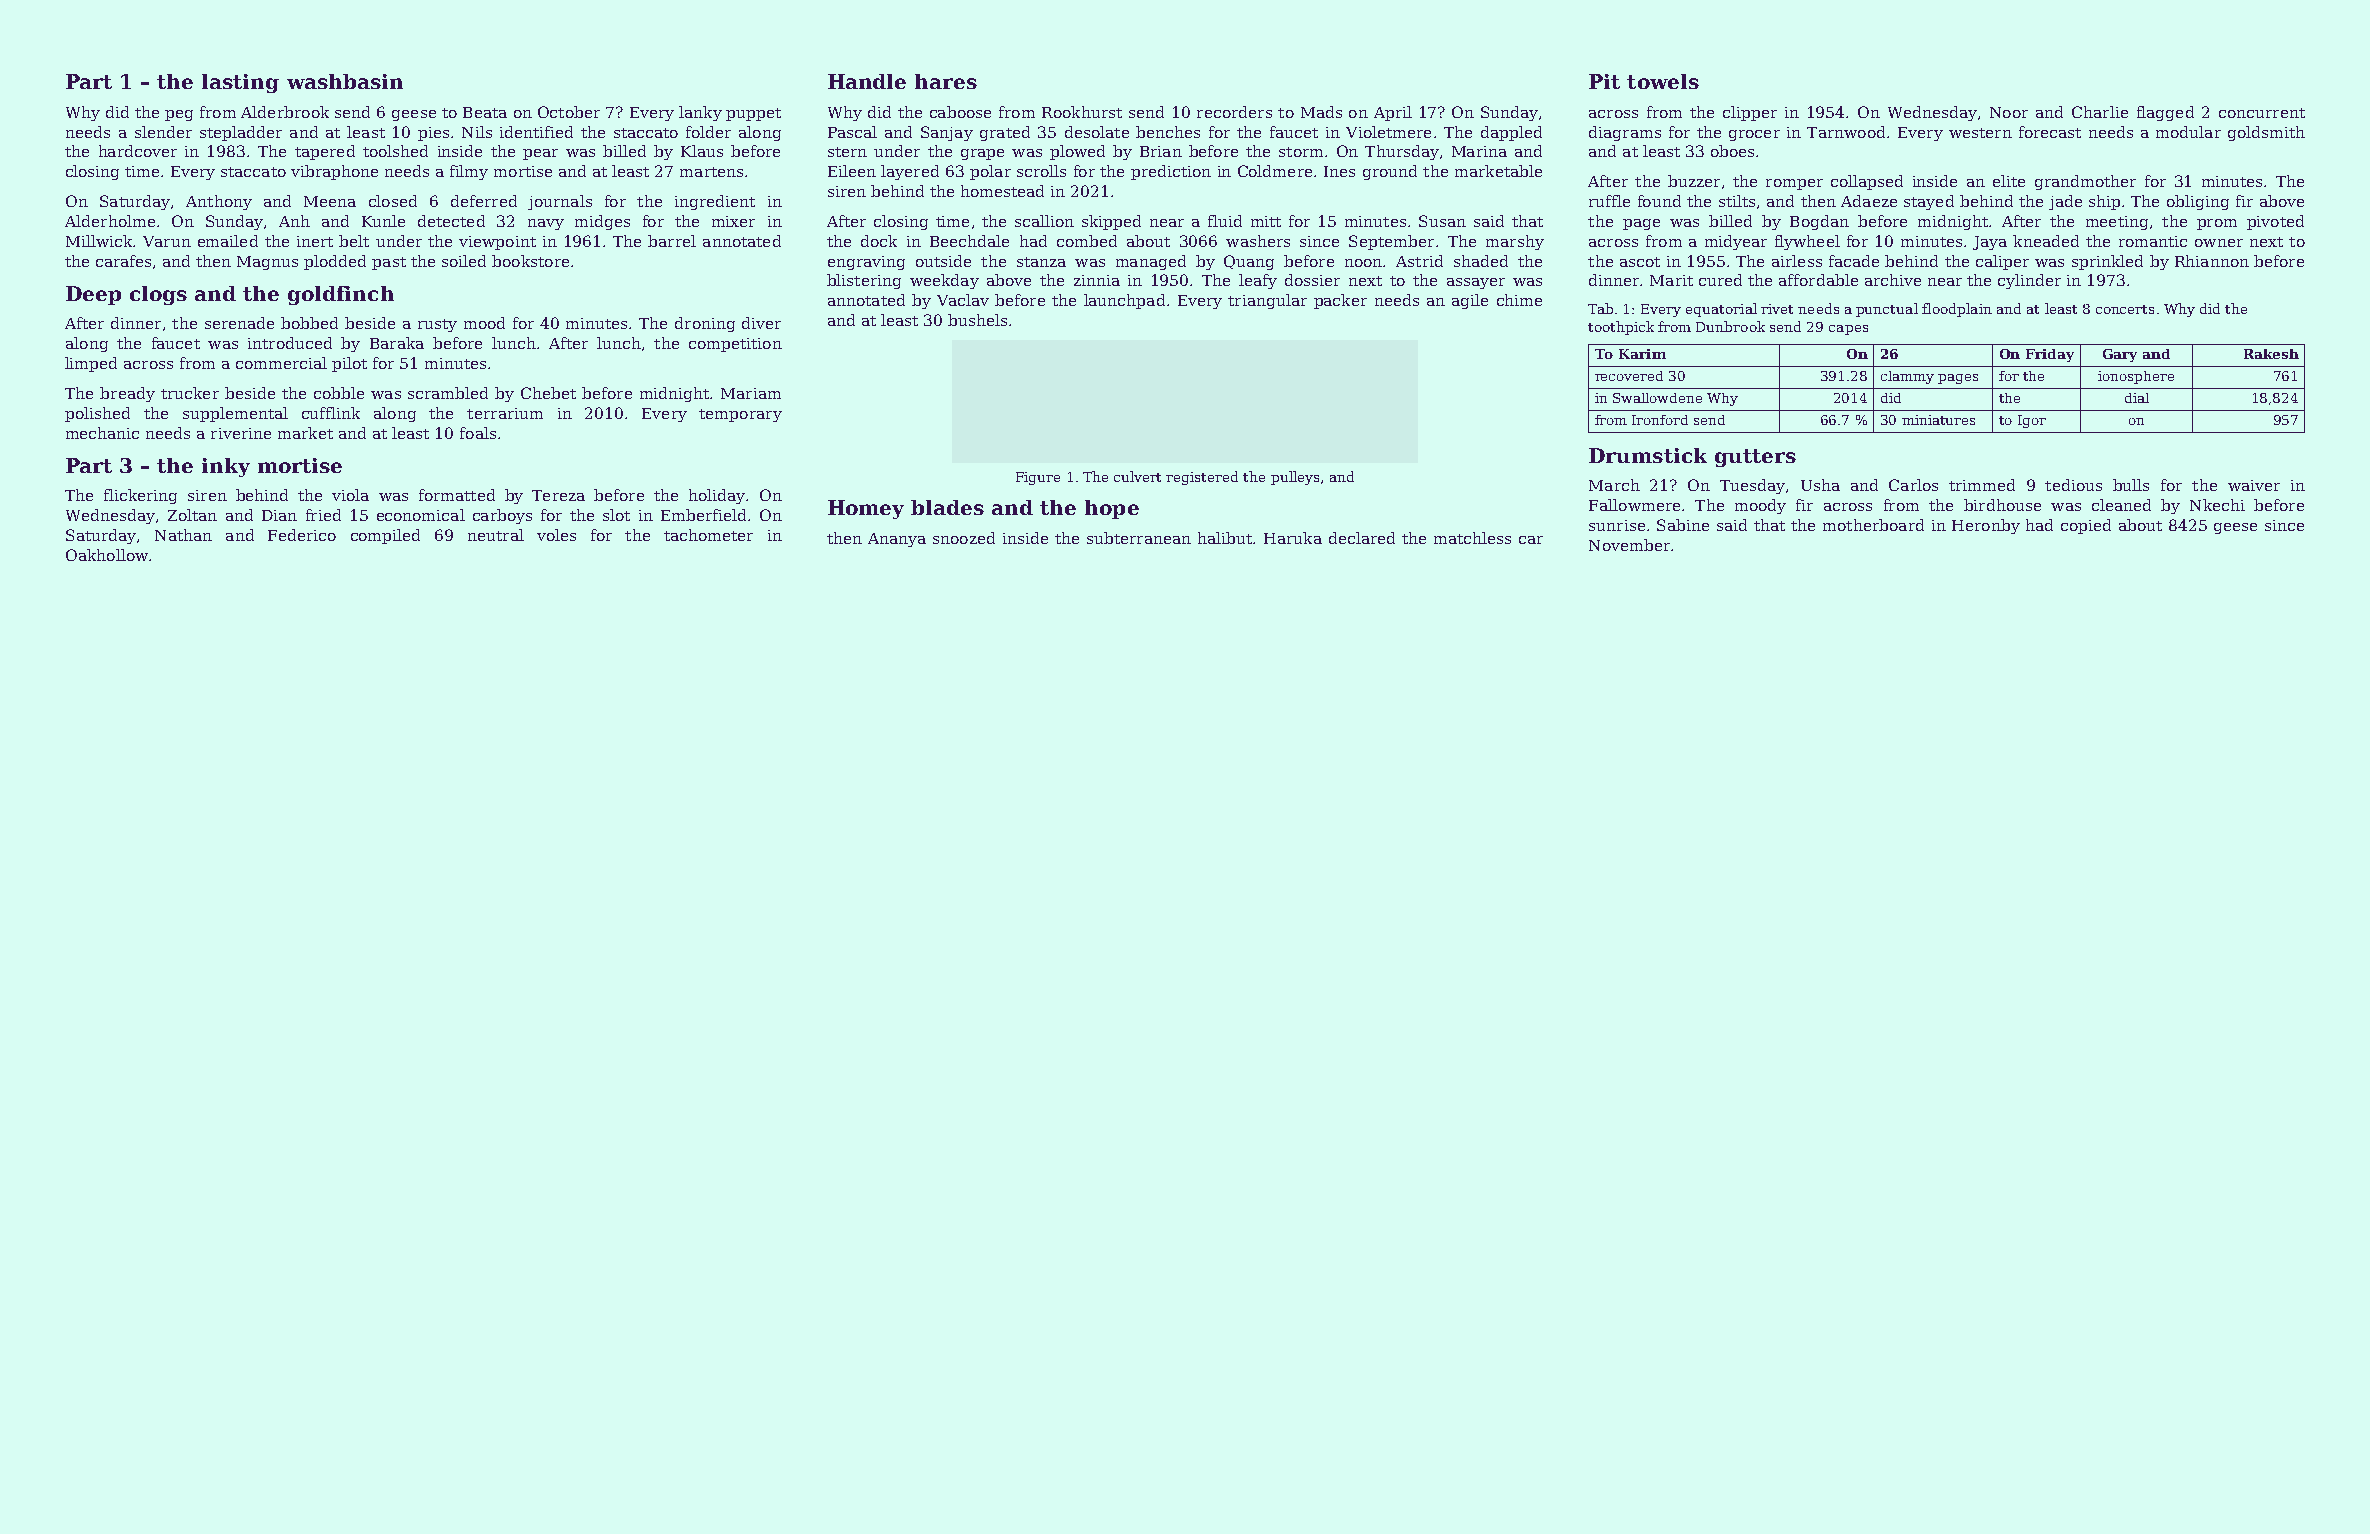  Describe the element at coordinates (1390, 172) in the page. I see `ground` at that location.
